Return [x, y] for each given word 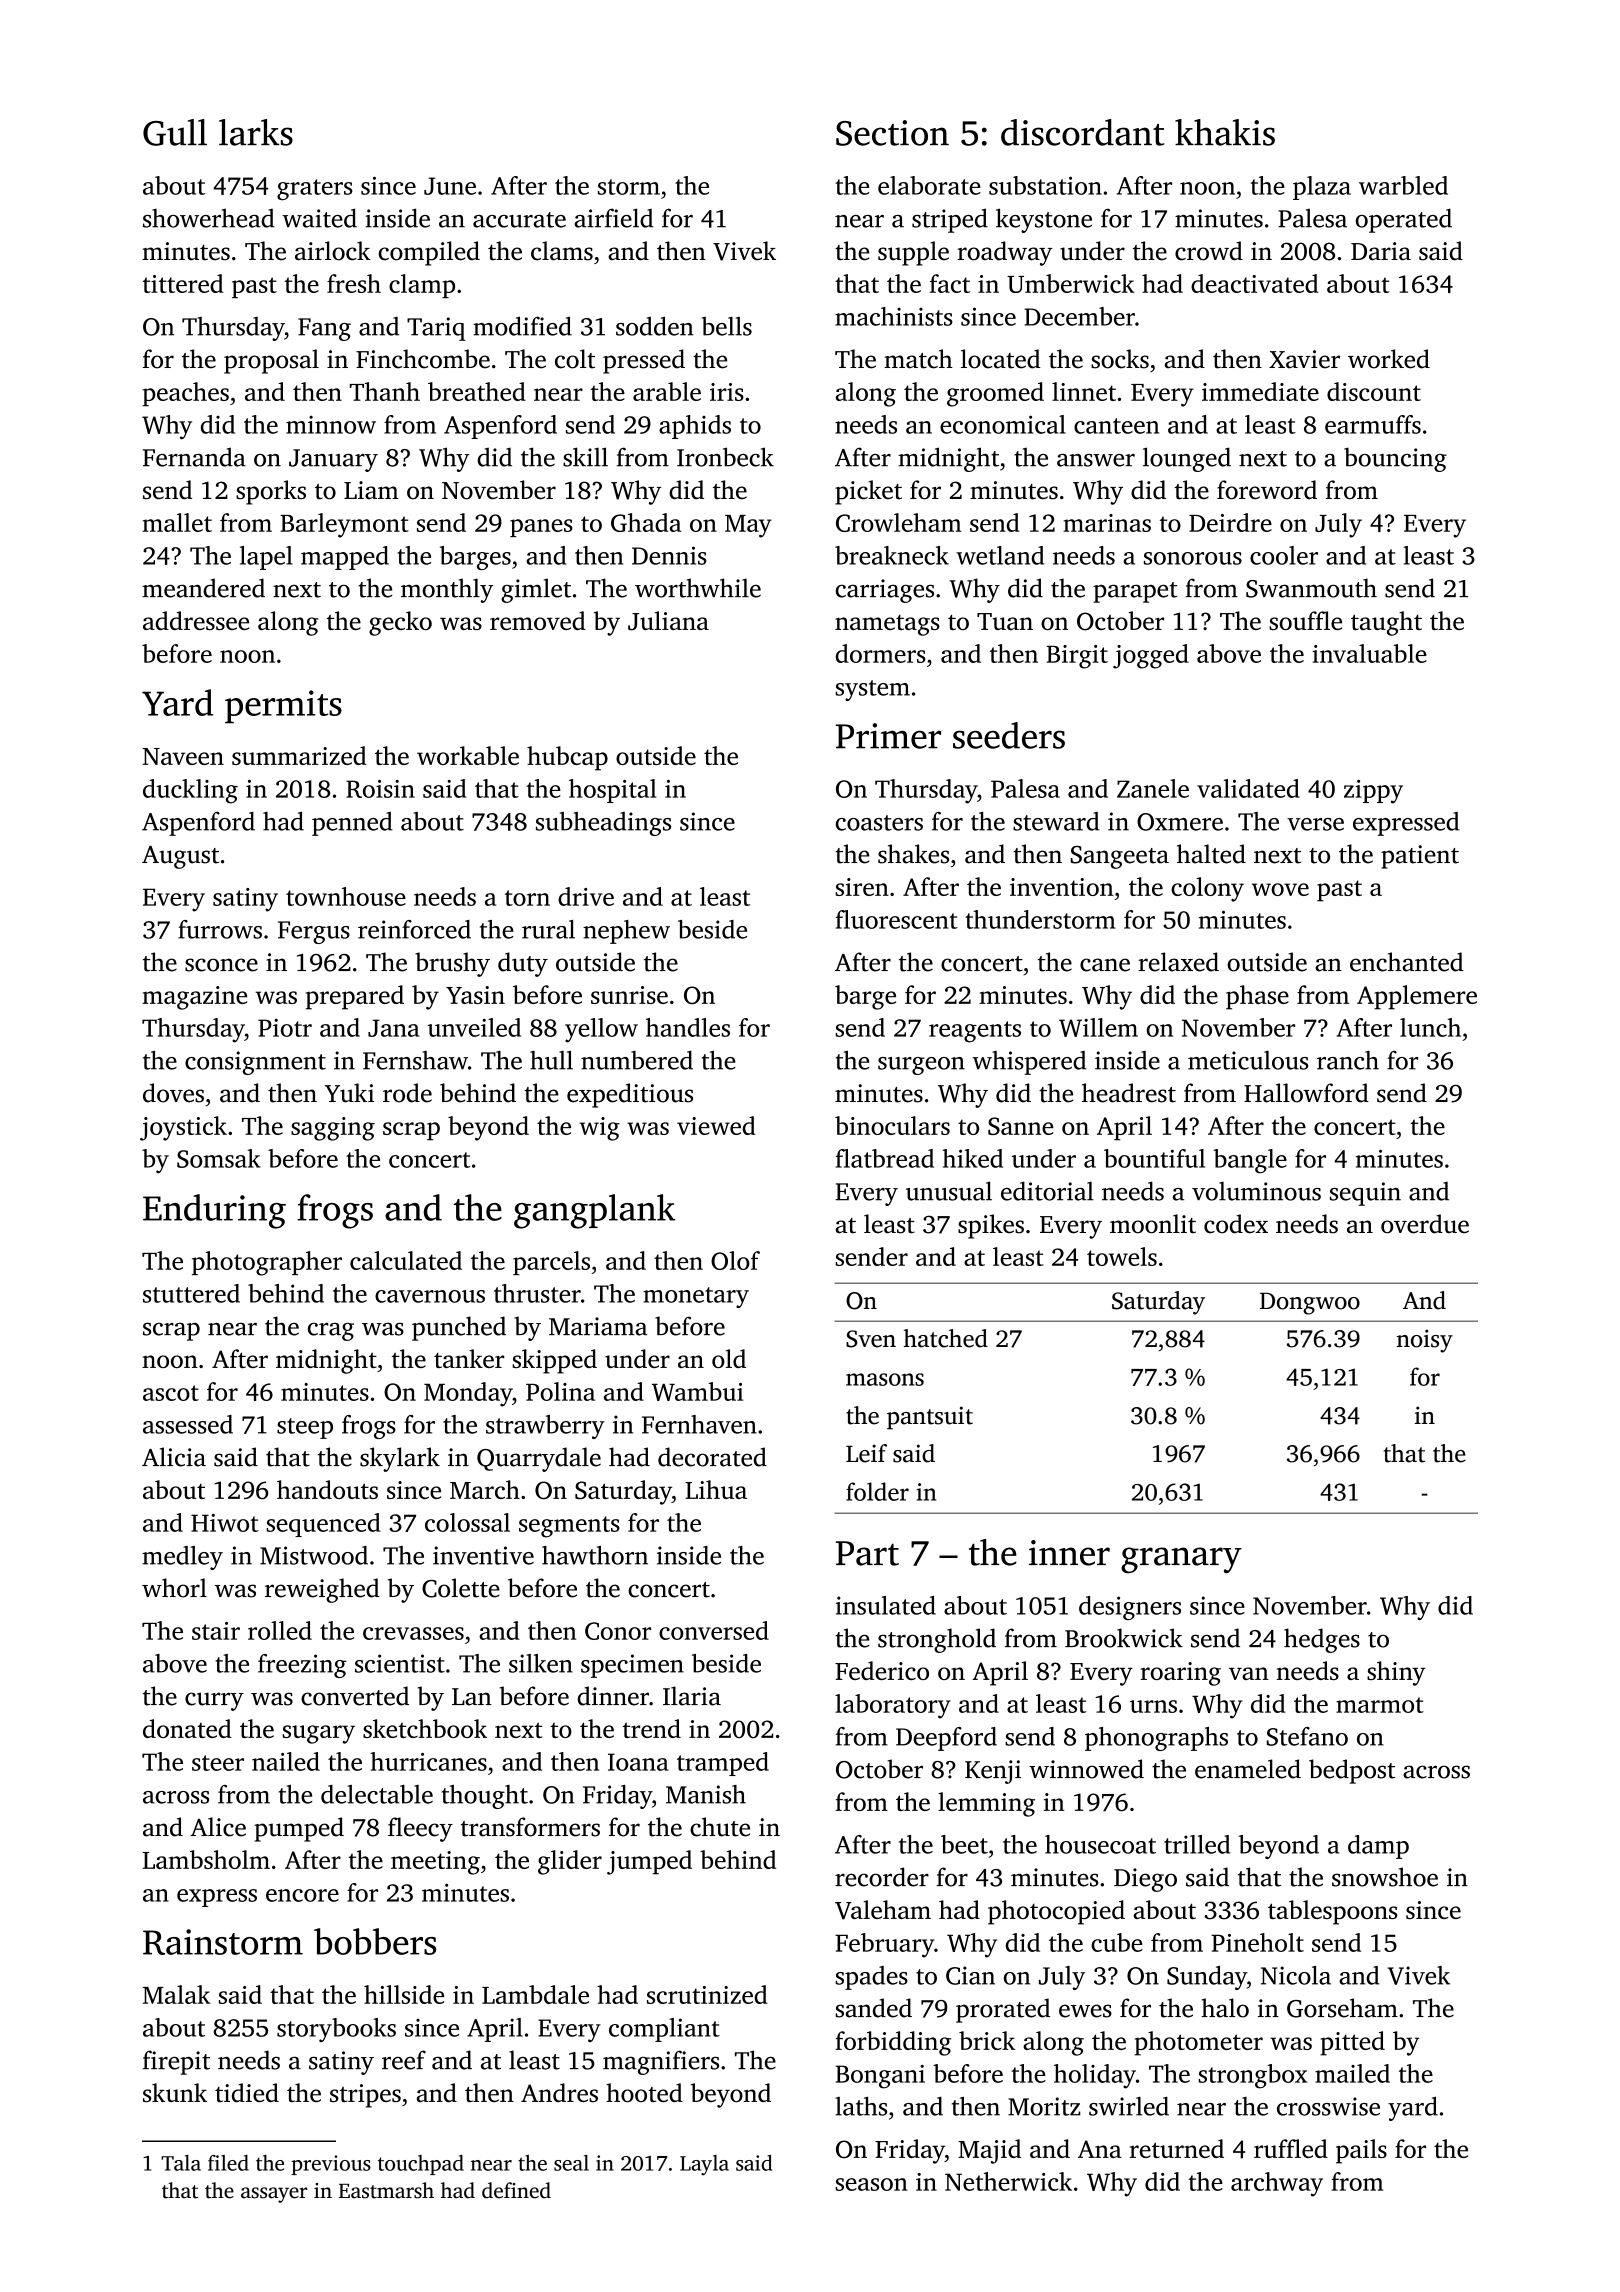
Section [892, 133]
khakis [1225, 132]
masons [885, 1379]
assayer [274, 2195]
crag [331, 1331]
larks [256, 132]
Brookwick [1124, 1638]
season [872, 2184]
